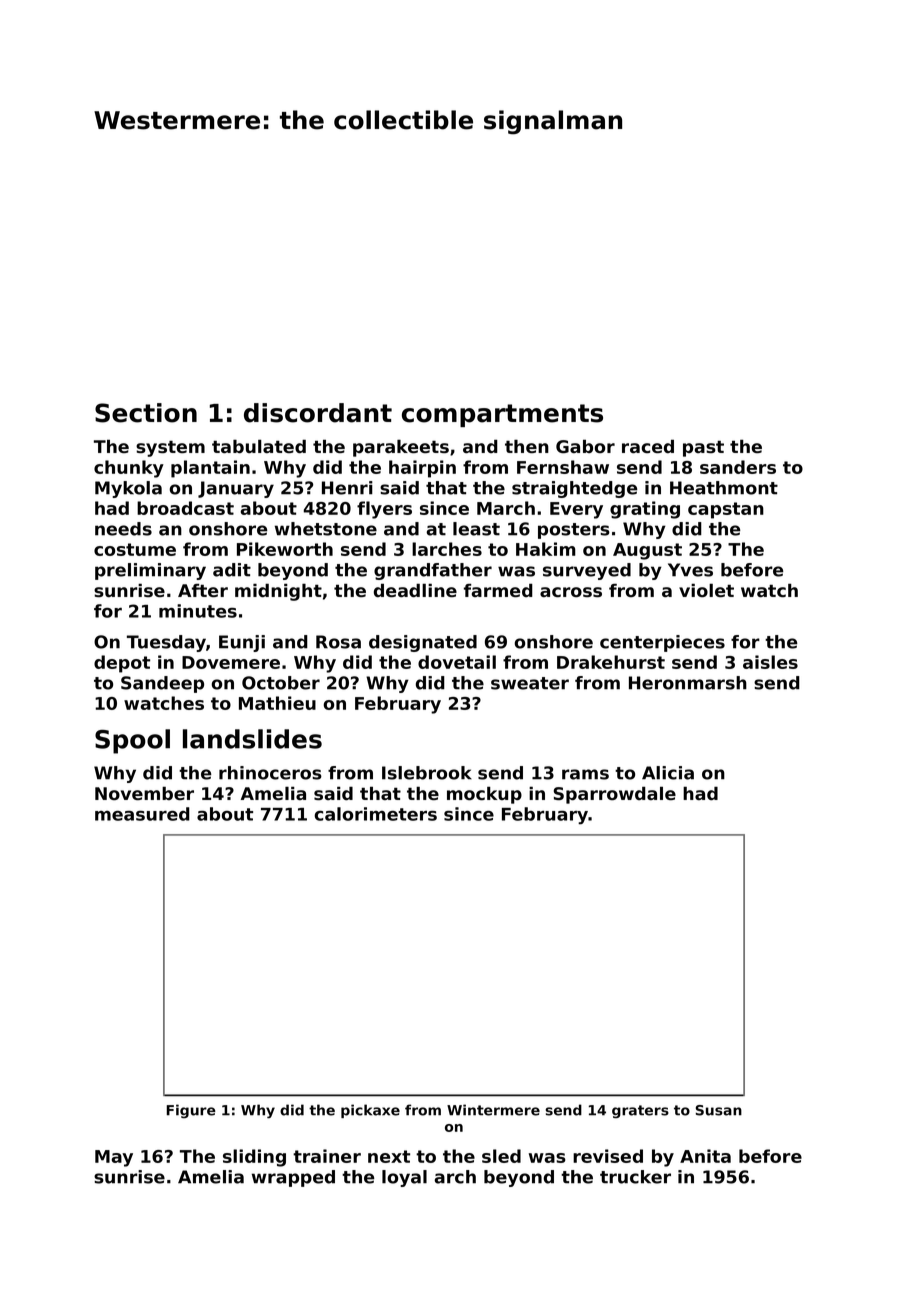  I want to click on farmed, so click(498, 590).
